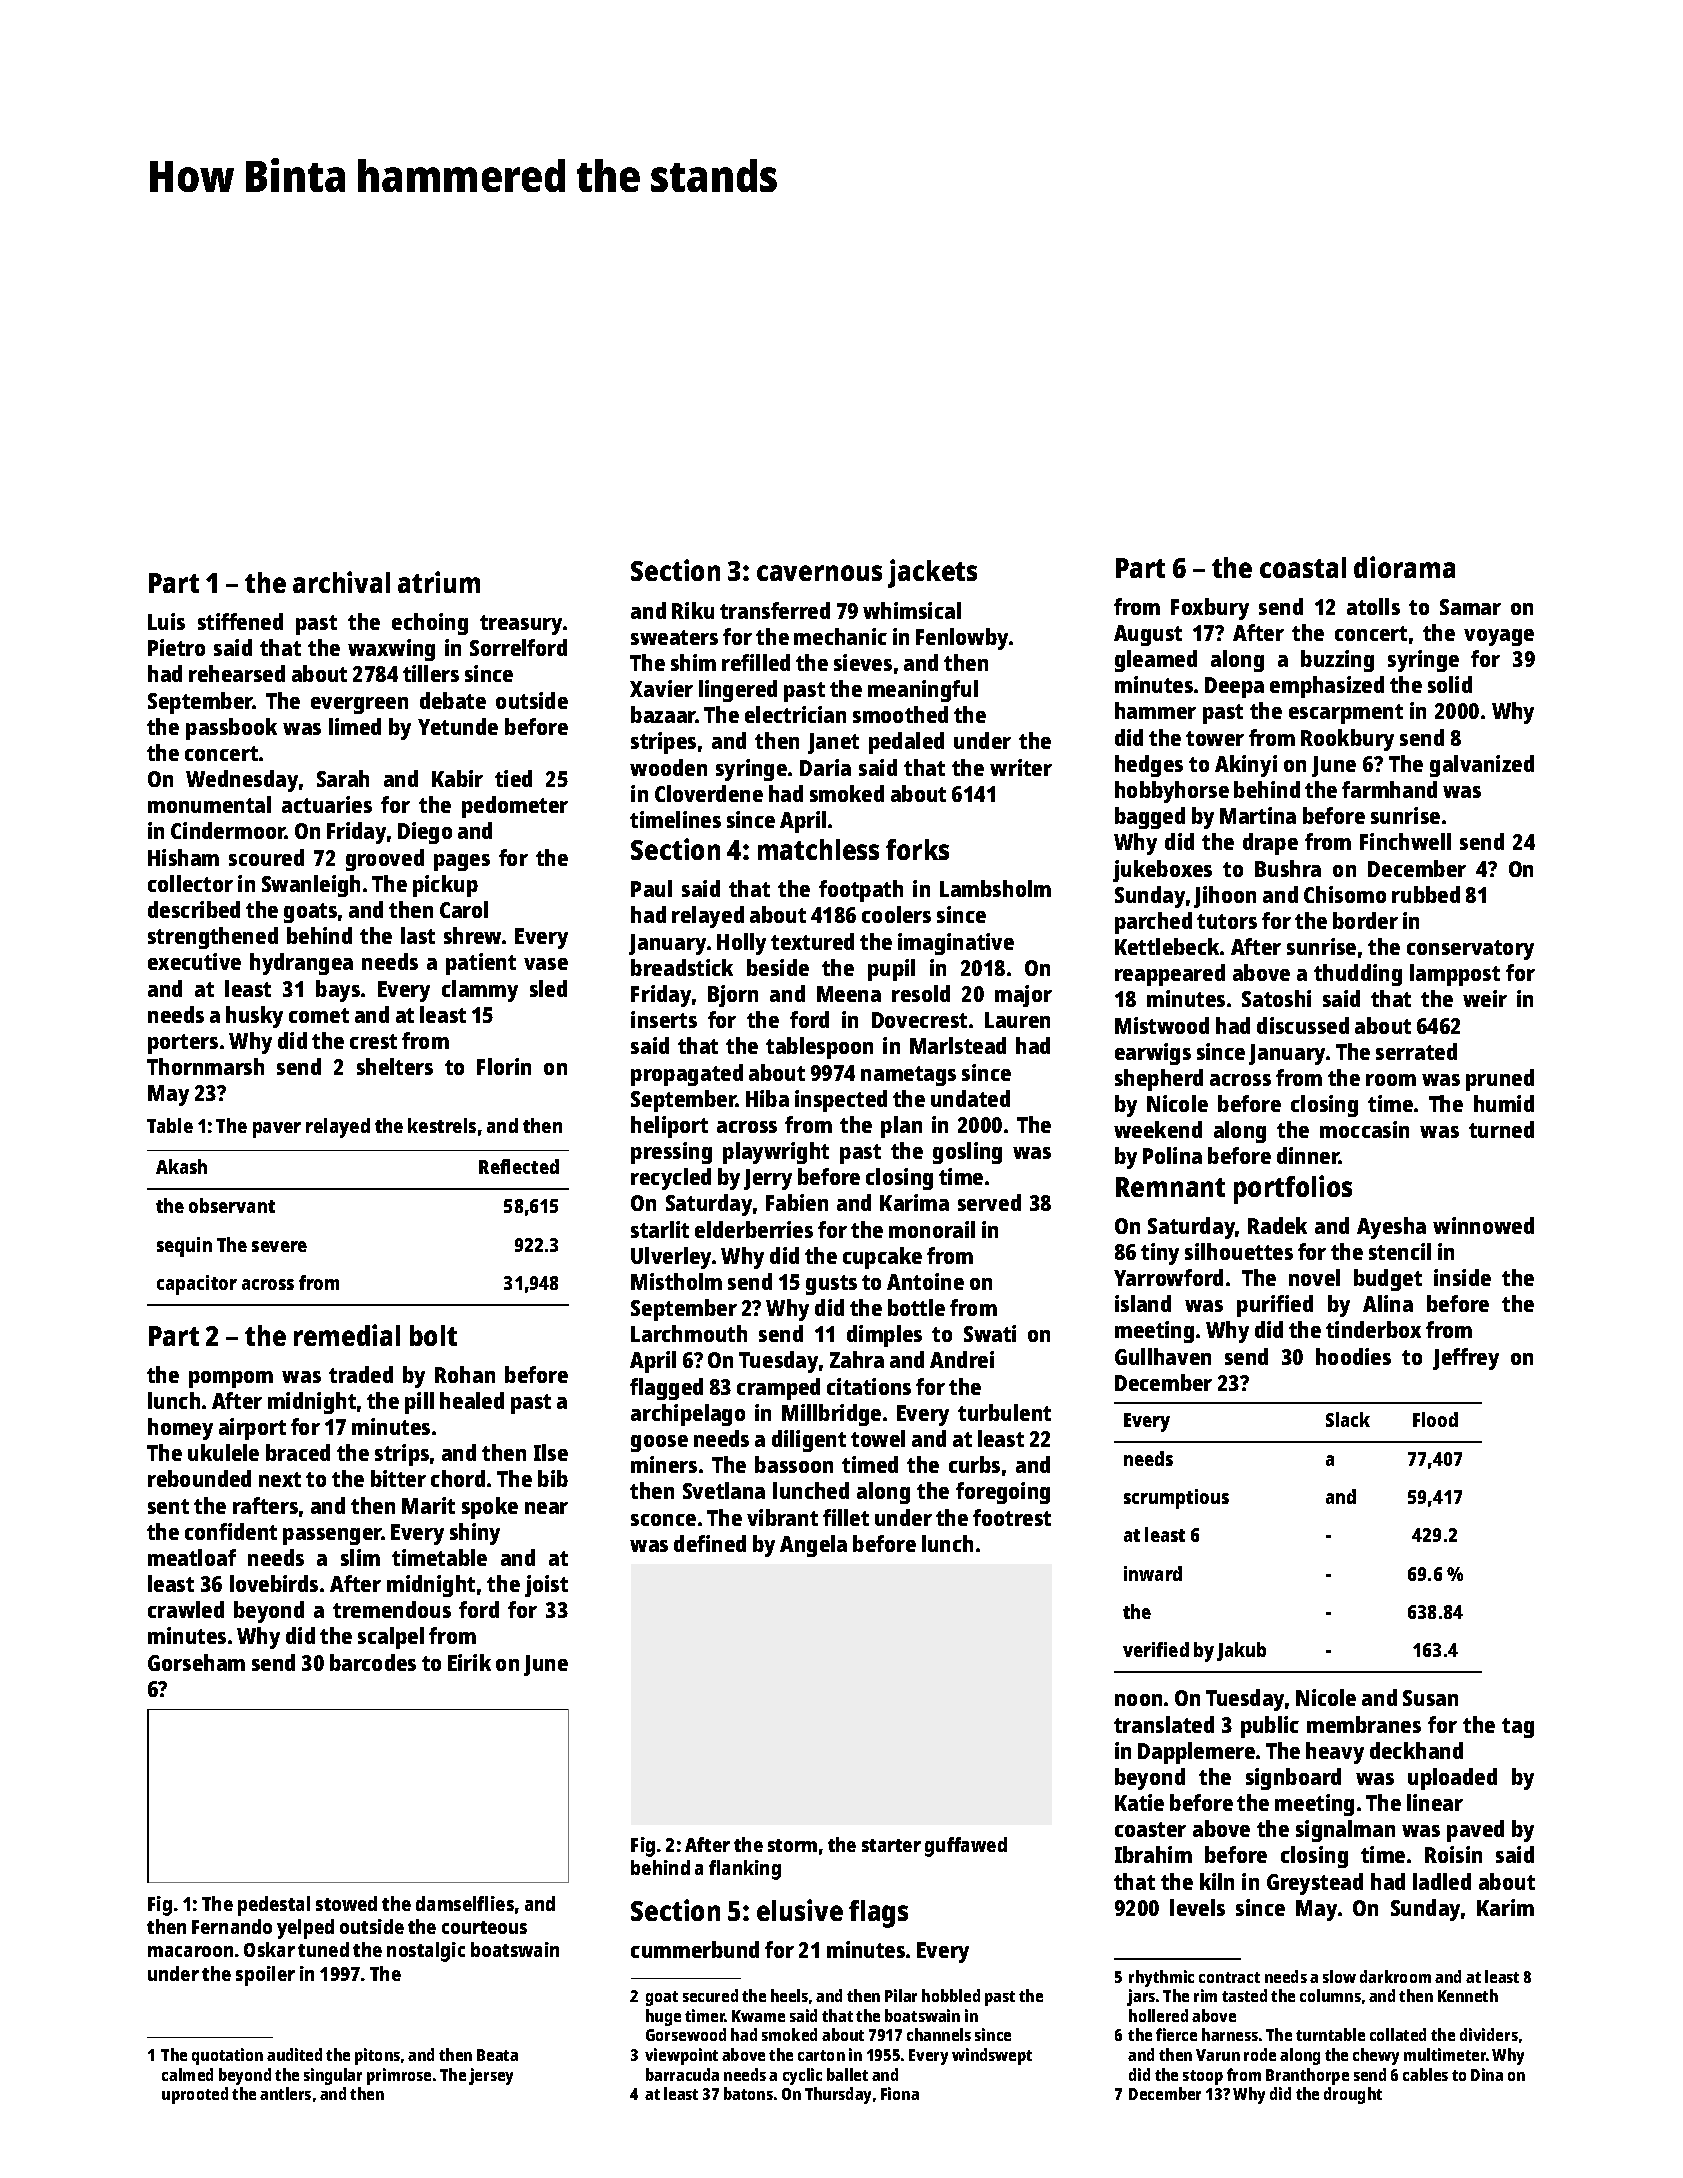 This screenshot has width=1683, height=2178. What do you see at coordinates (1404, 567) in the screenshot?
I see `diorama` at bounding box center [1404, 567].
